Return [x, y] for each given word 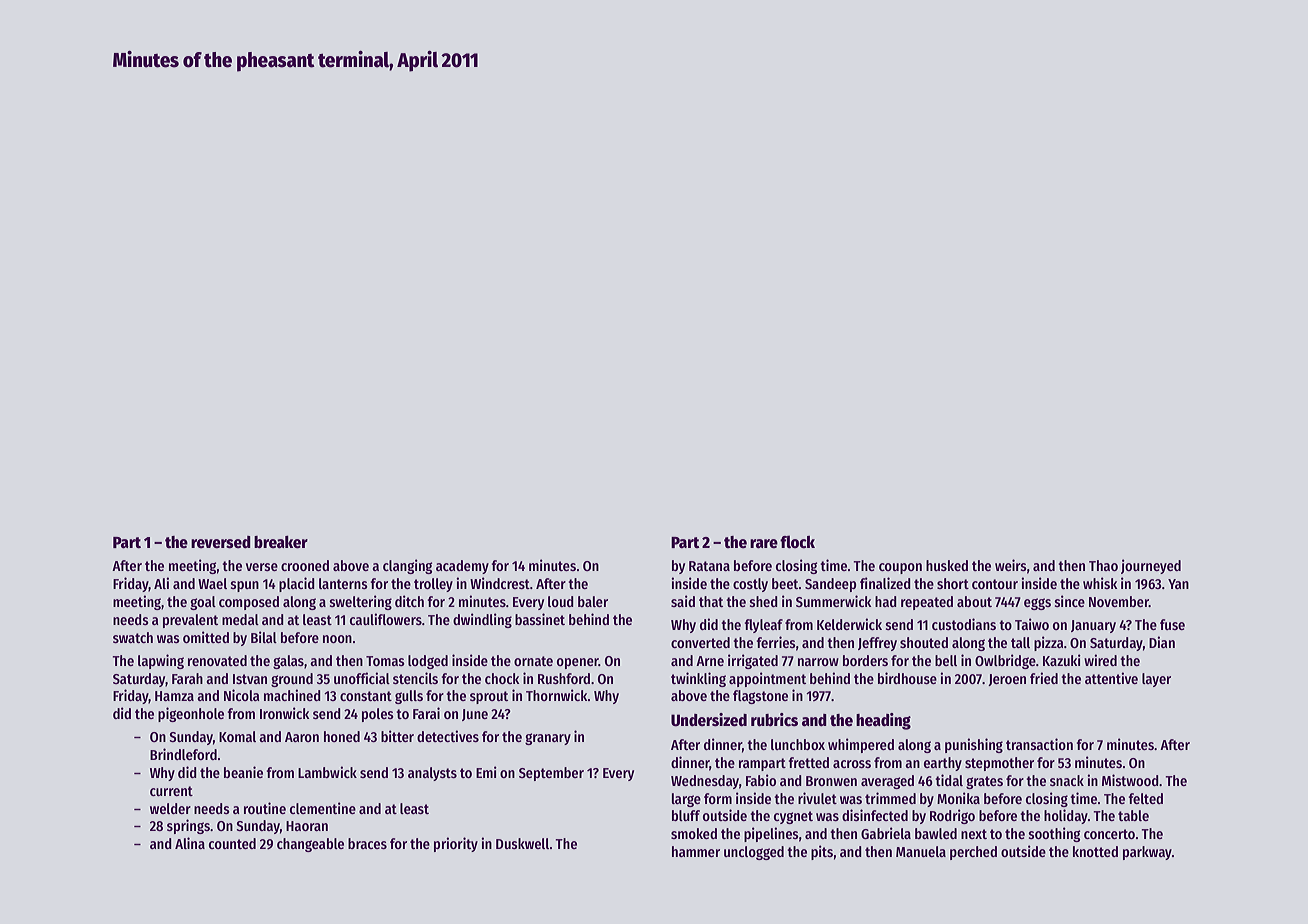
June [475, 715]
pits [822, 852]
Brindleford [183, 754]
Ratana [709, 566]
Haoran [307, 826]
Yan [1178, 584]
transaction [1039, 744]
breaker [281, 542]
